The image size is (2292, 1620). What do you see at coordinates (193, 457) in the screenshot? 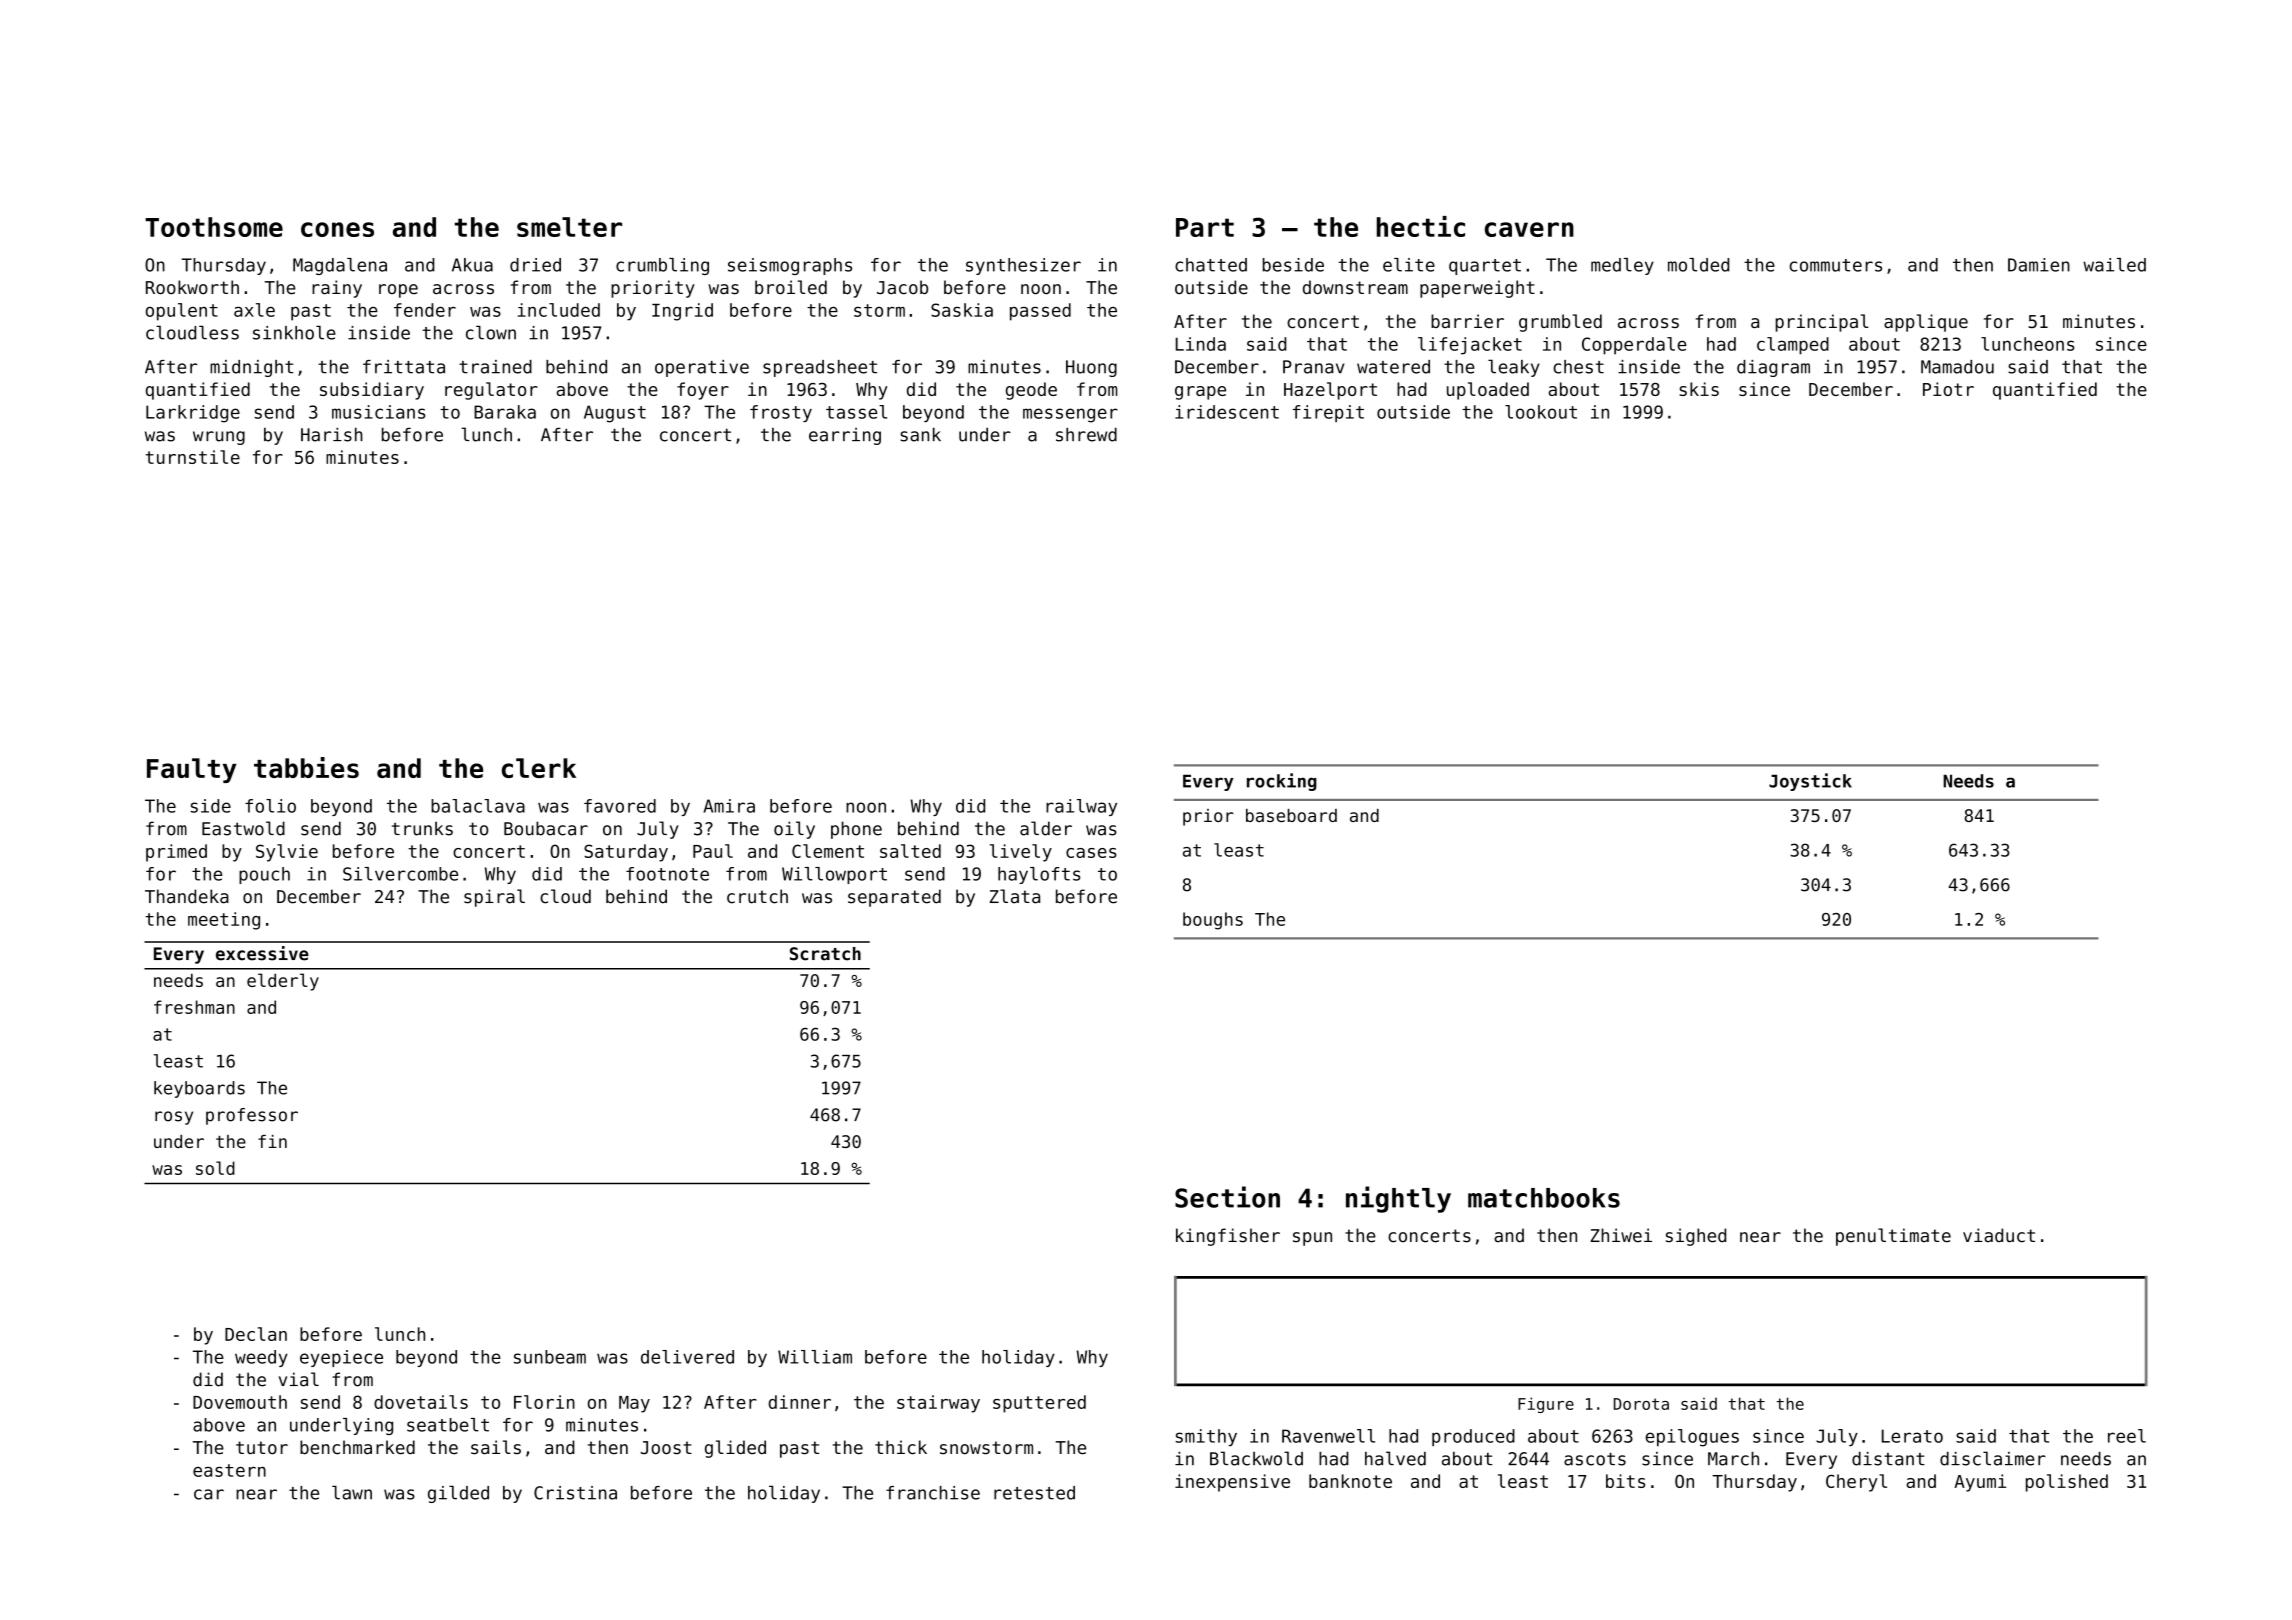
I see `turnstile` at bounding box center [193, 457].
